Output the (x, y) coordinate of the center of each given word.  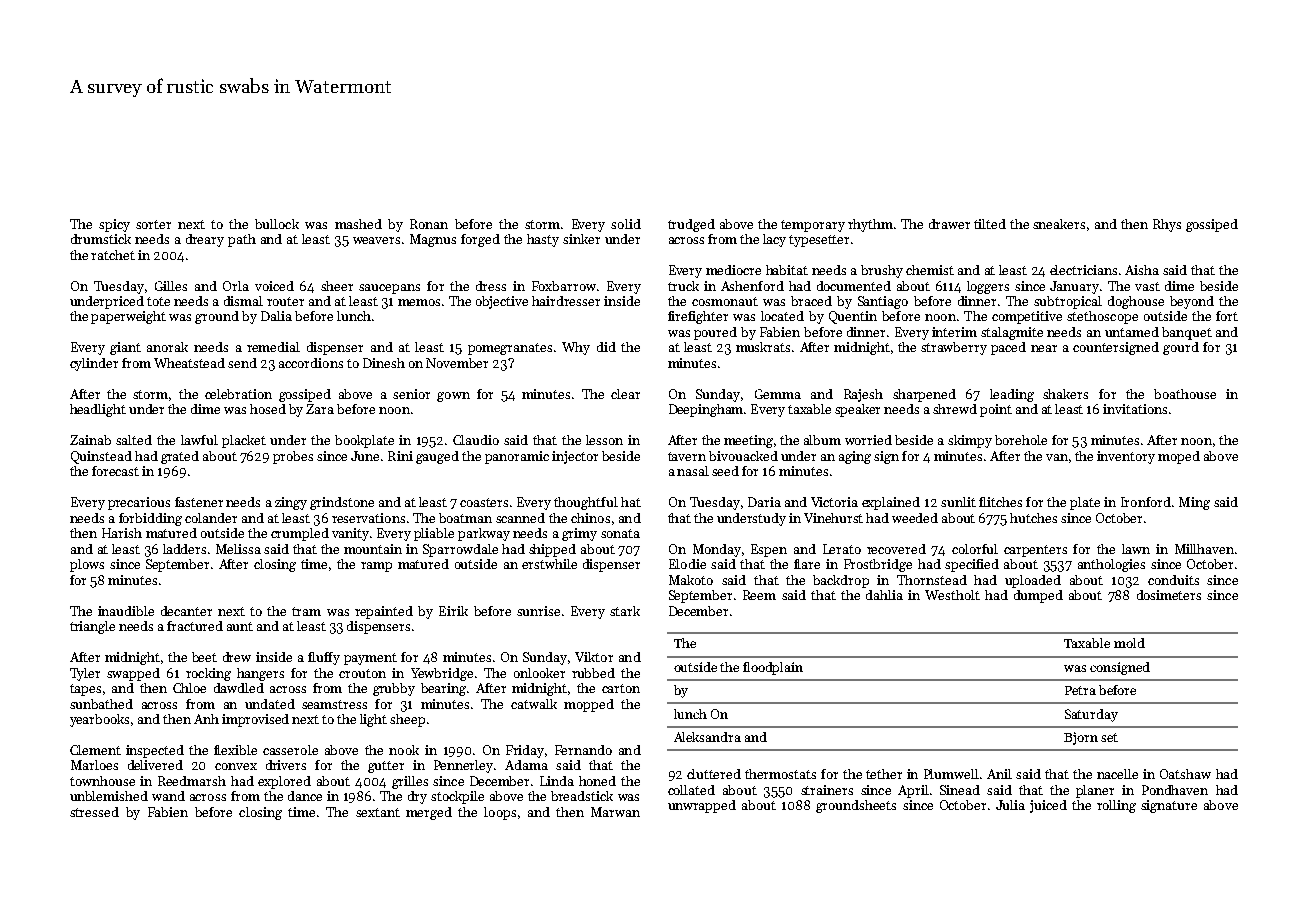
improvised (255, 720)
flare (807, 564)
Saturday (1091, 715)
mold (1129, 643)
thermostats (780, 774)
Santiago (883, 302)
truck (683, 286)
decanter (186, 611)
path (242, 240)
